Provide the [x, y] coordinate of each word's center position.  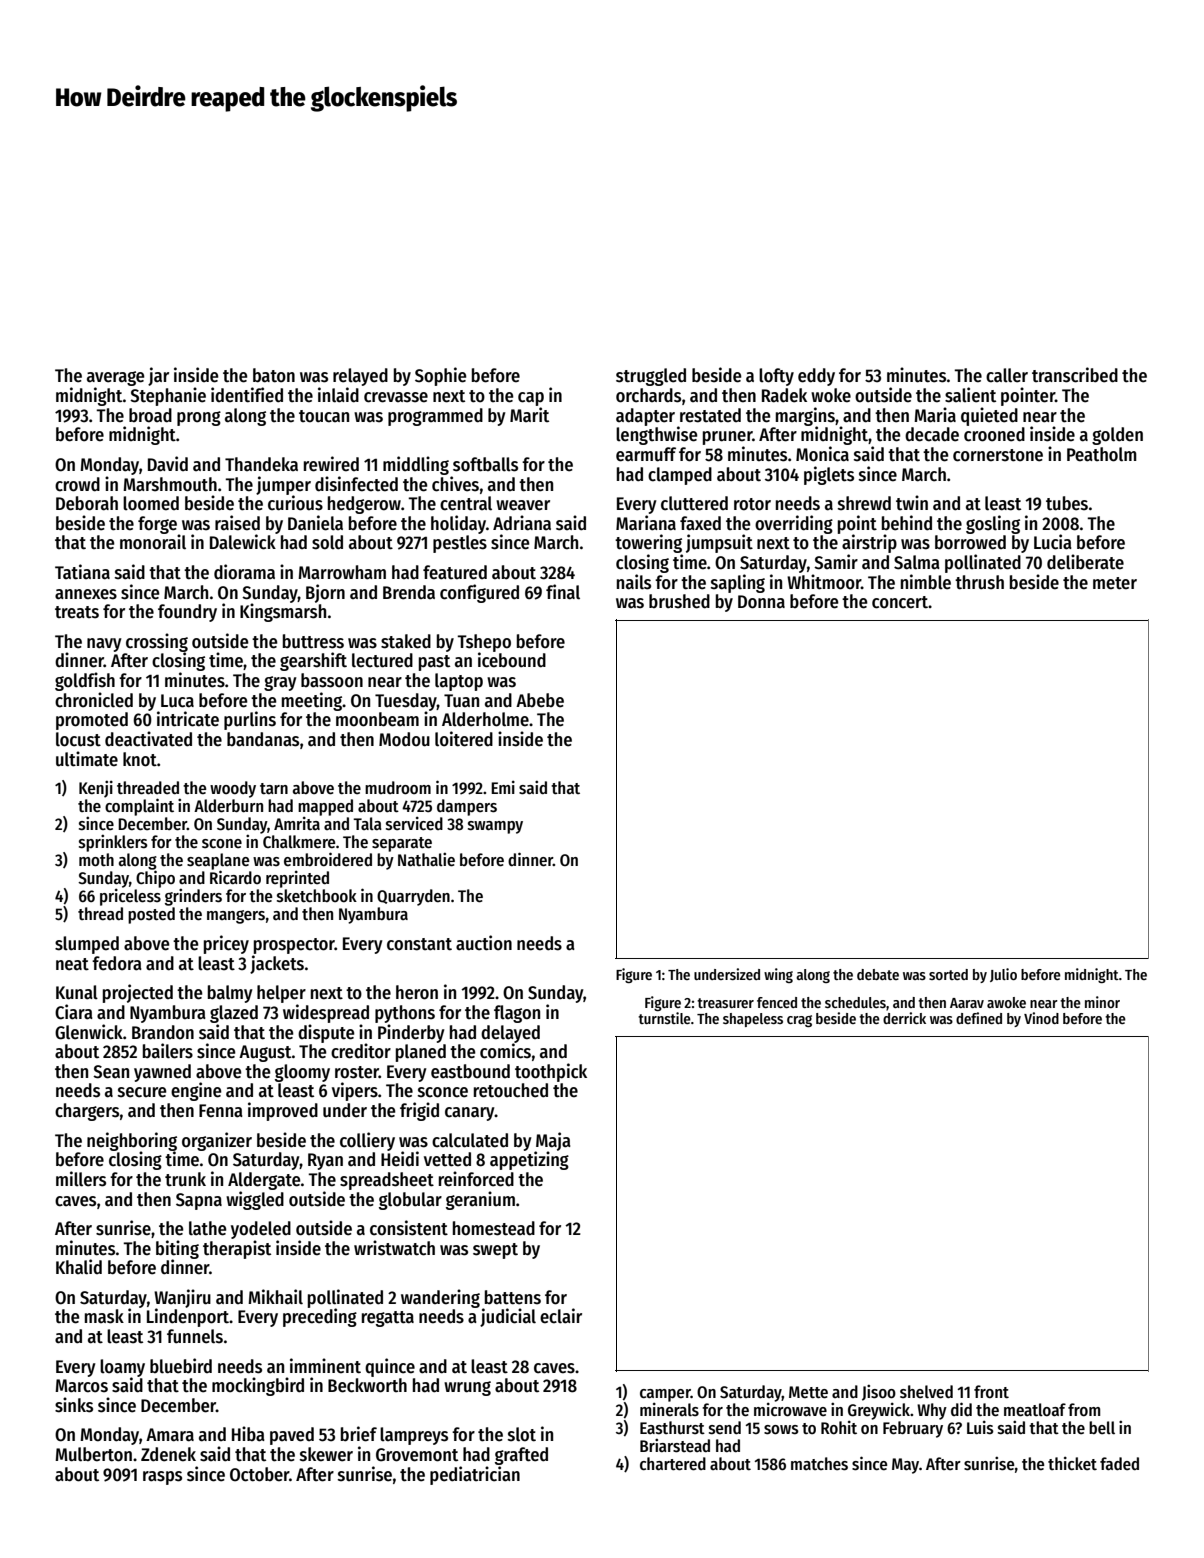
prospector [294, 946]
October [259, 1474]
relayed [360, 377]
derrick [904, 1018]
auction [484, 943]
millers [81, 1179]
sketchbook [317, 896]
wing [778, 975]
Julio [1003, 975]
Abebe [540, 700]
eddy [816, 377]
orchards [648, 395]
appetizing [529, 1160]
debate [878, 974]
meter [1115, 583]
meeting [312, 701]
